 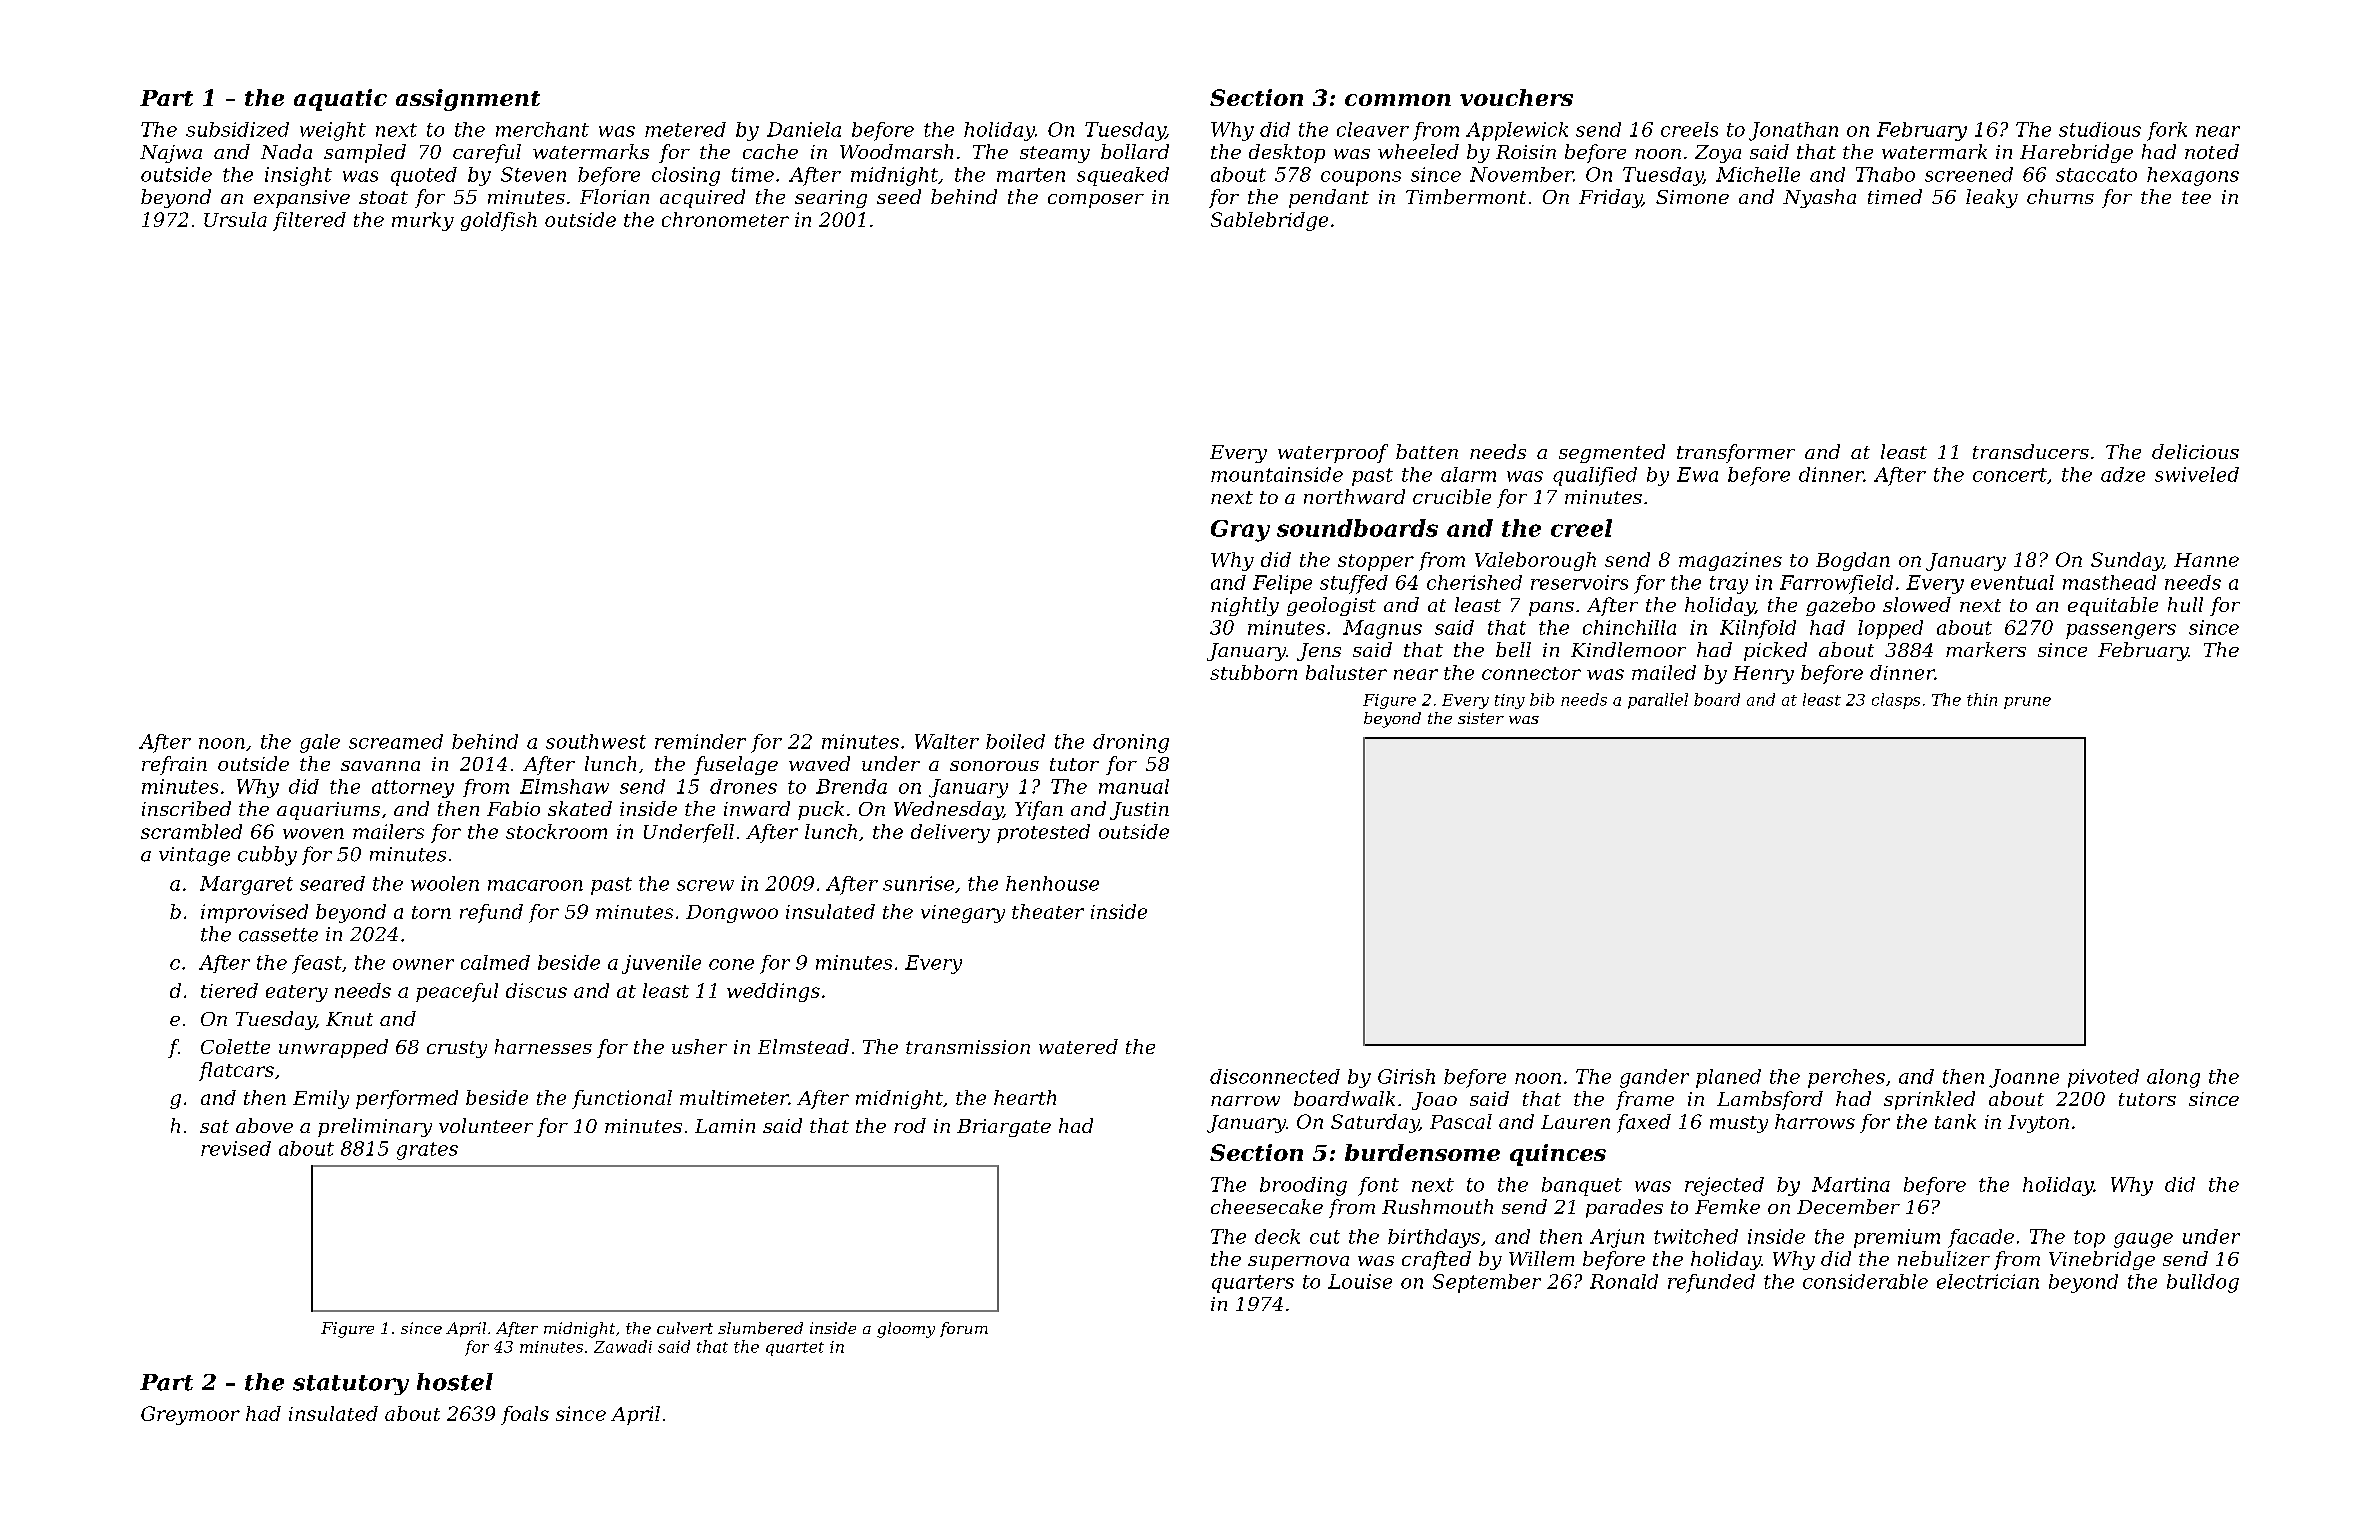 What do you see at coordinates (1240, 531) in the image?
I see `Gray` at bounding box center [1240, 531].
